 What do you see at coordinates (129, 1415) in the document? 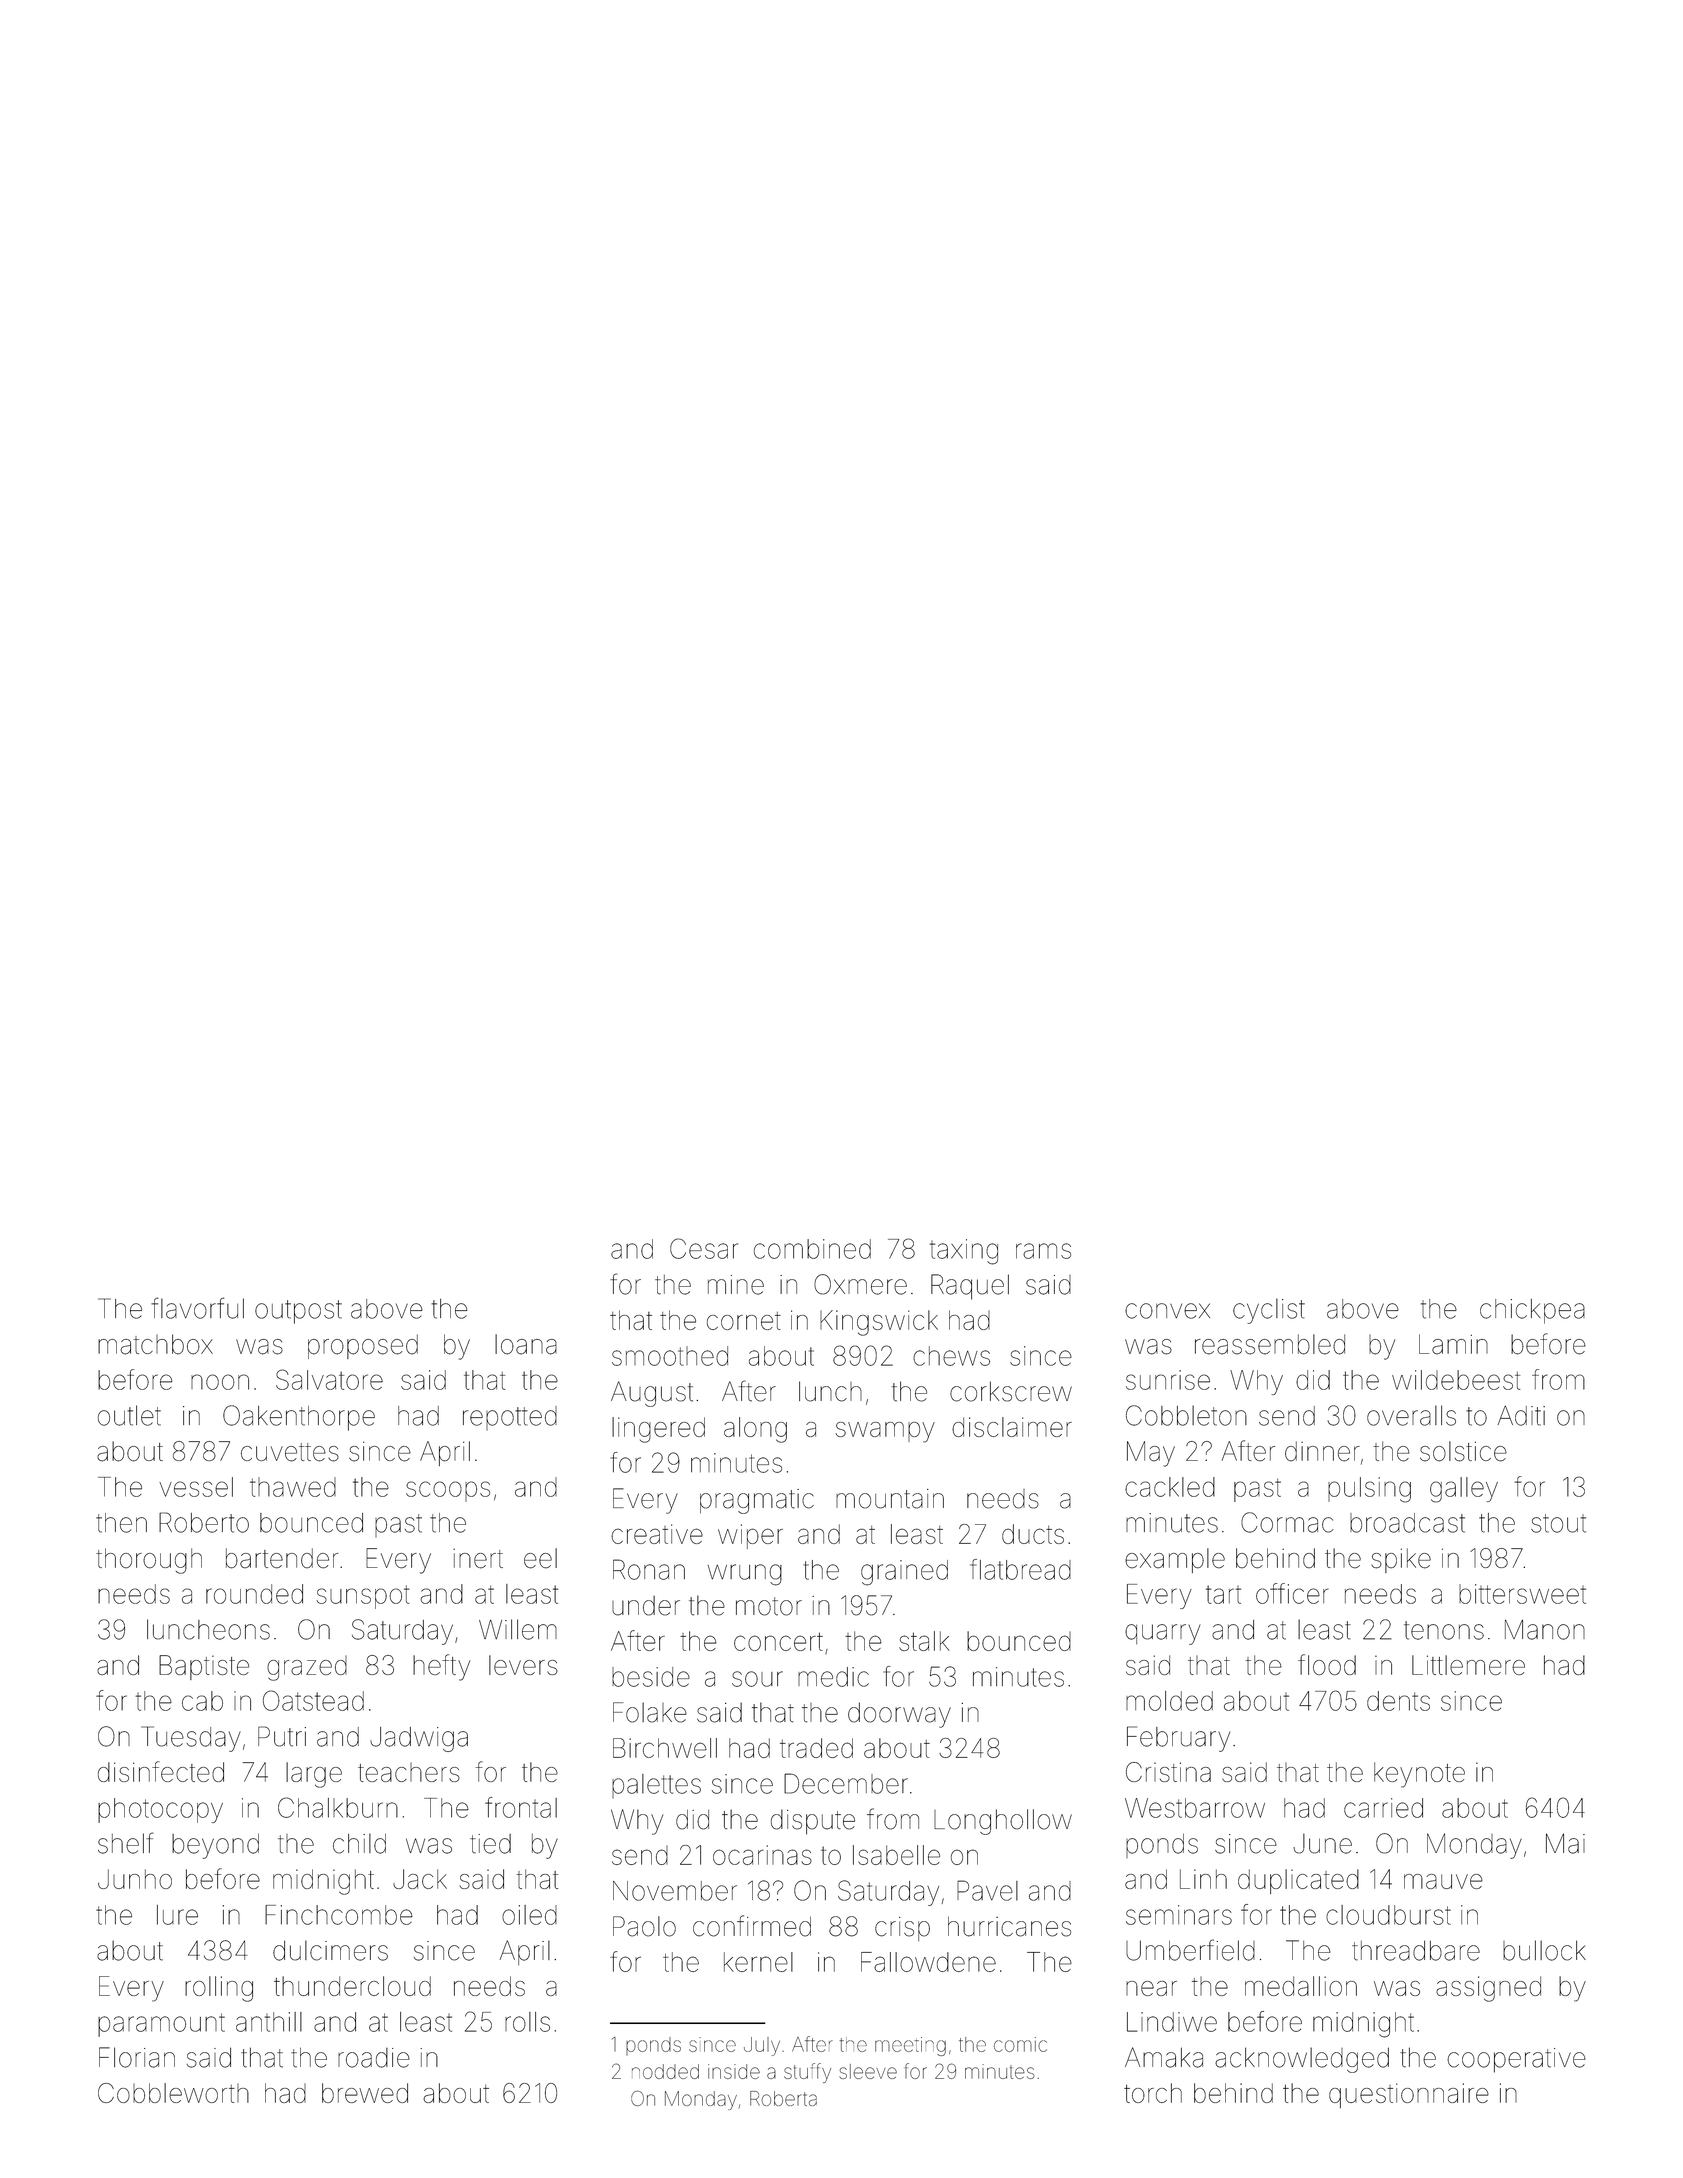
I see `outlet` at bounding box center [129, 1415].
